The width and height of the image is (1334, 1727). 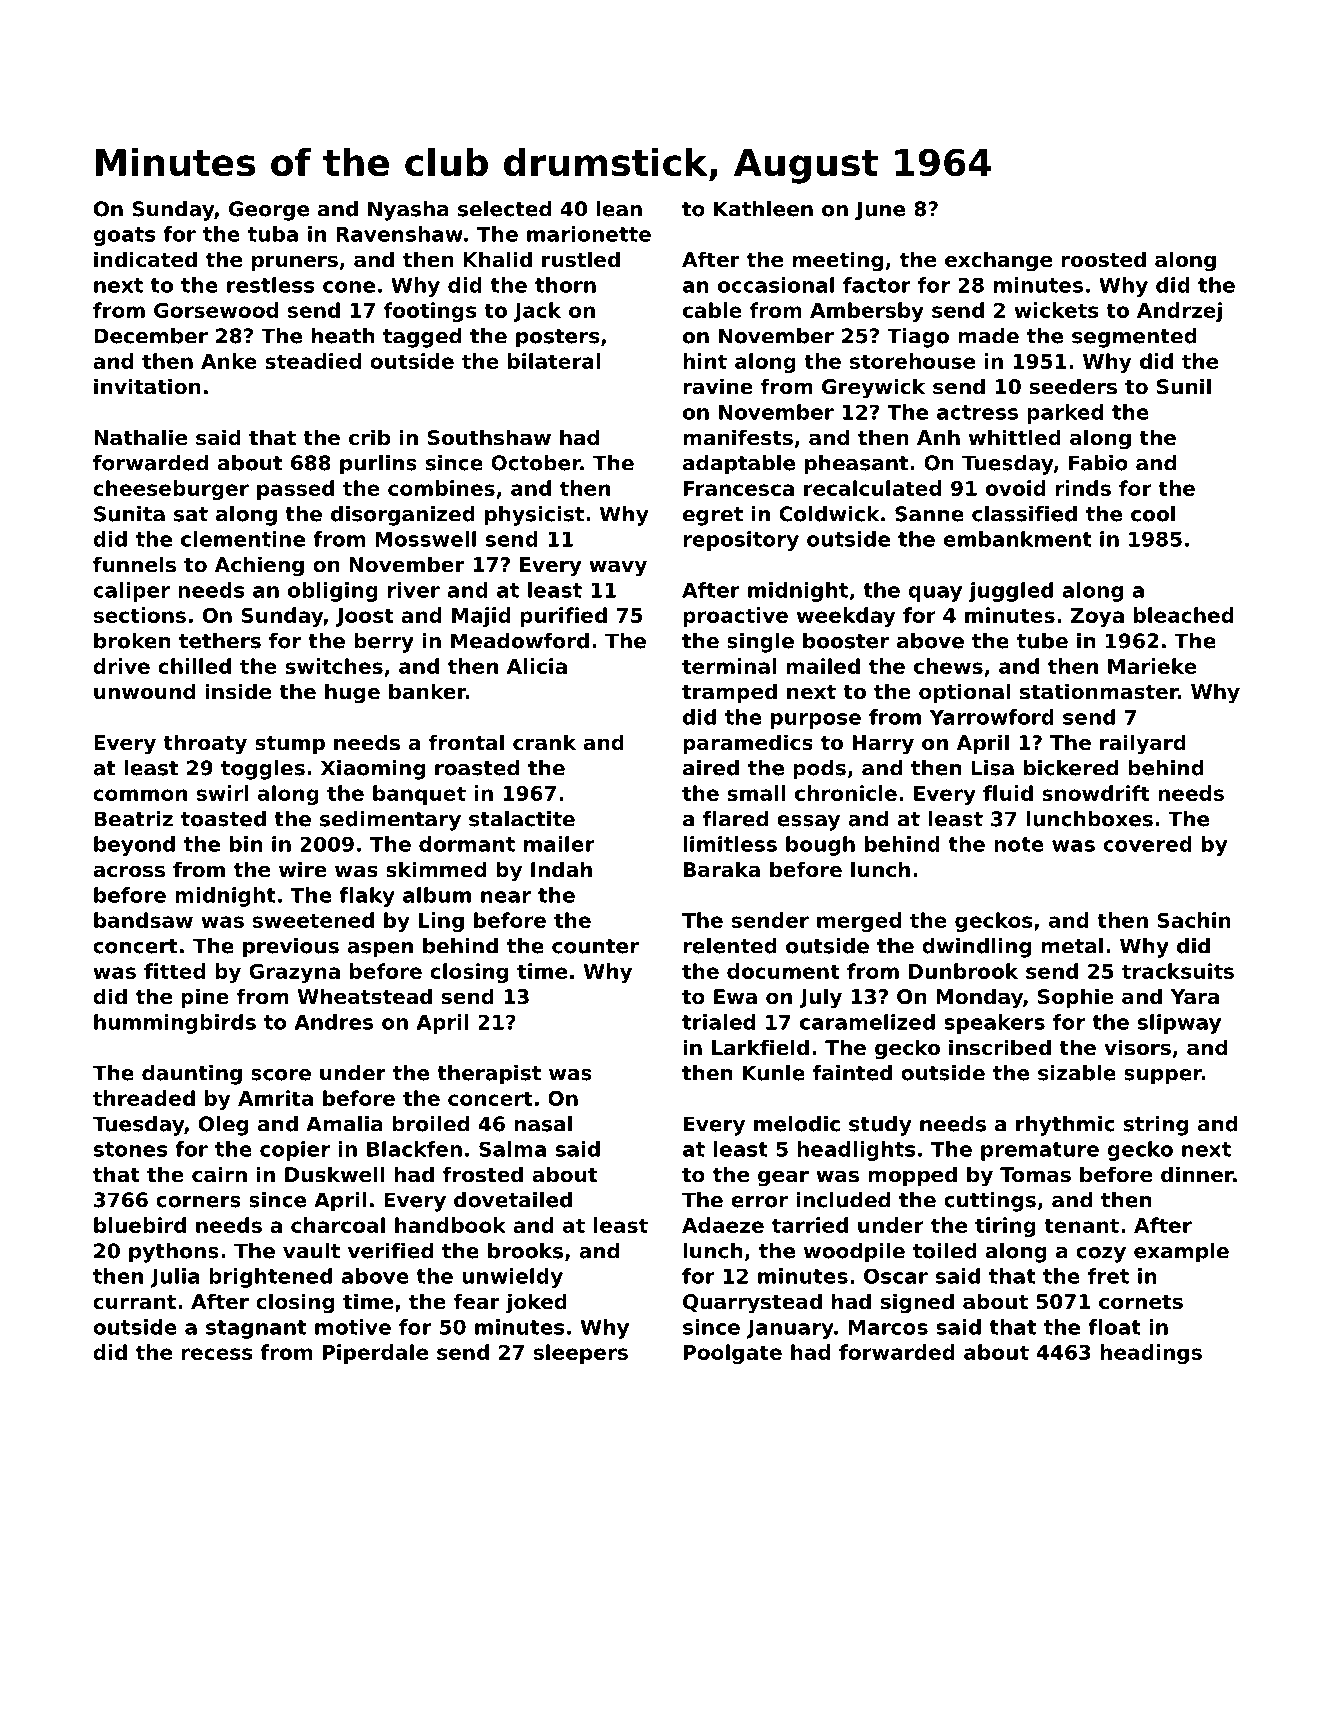 I want to click on cool, so click(x=1153, y=514).
